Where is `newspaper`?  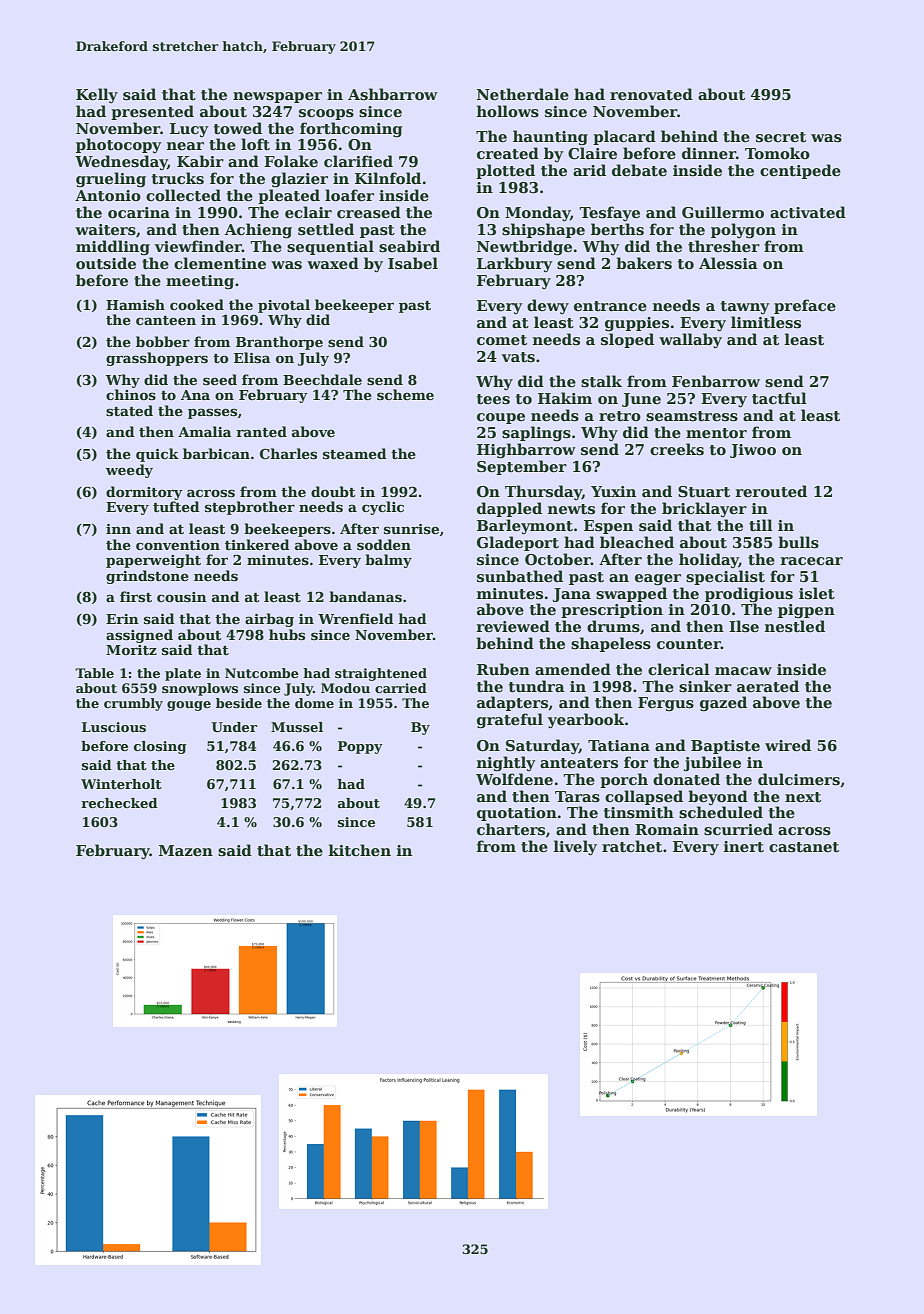 newspaper is located at coordinates (277, 97).
